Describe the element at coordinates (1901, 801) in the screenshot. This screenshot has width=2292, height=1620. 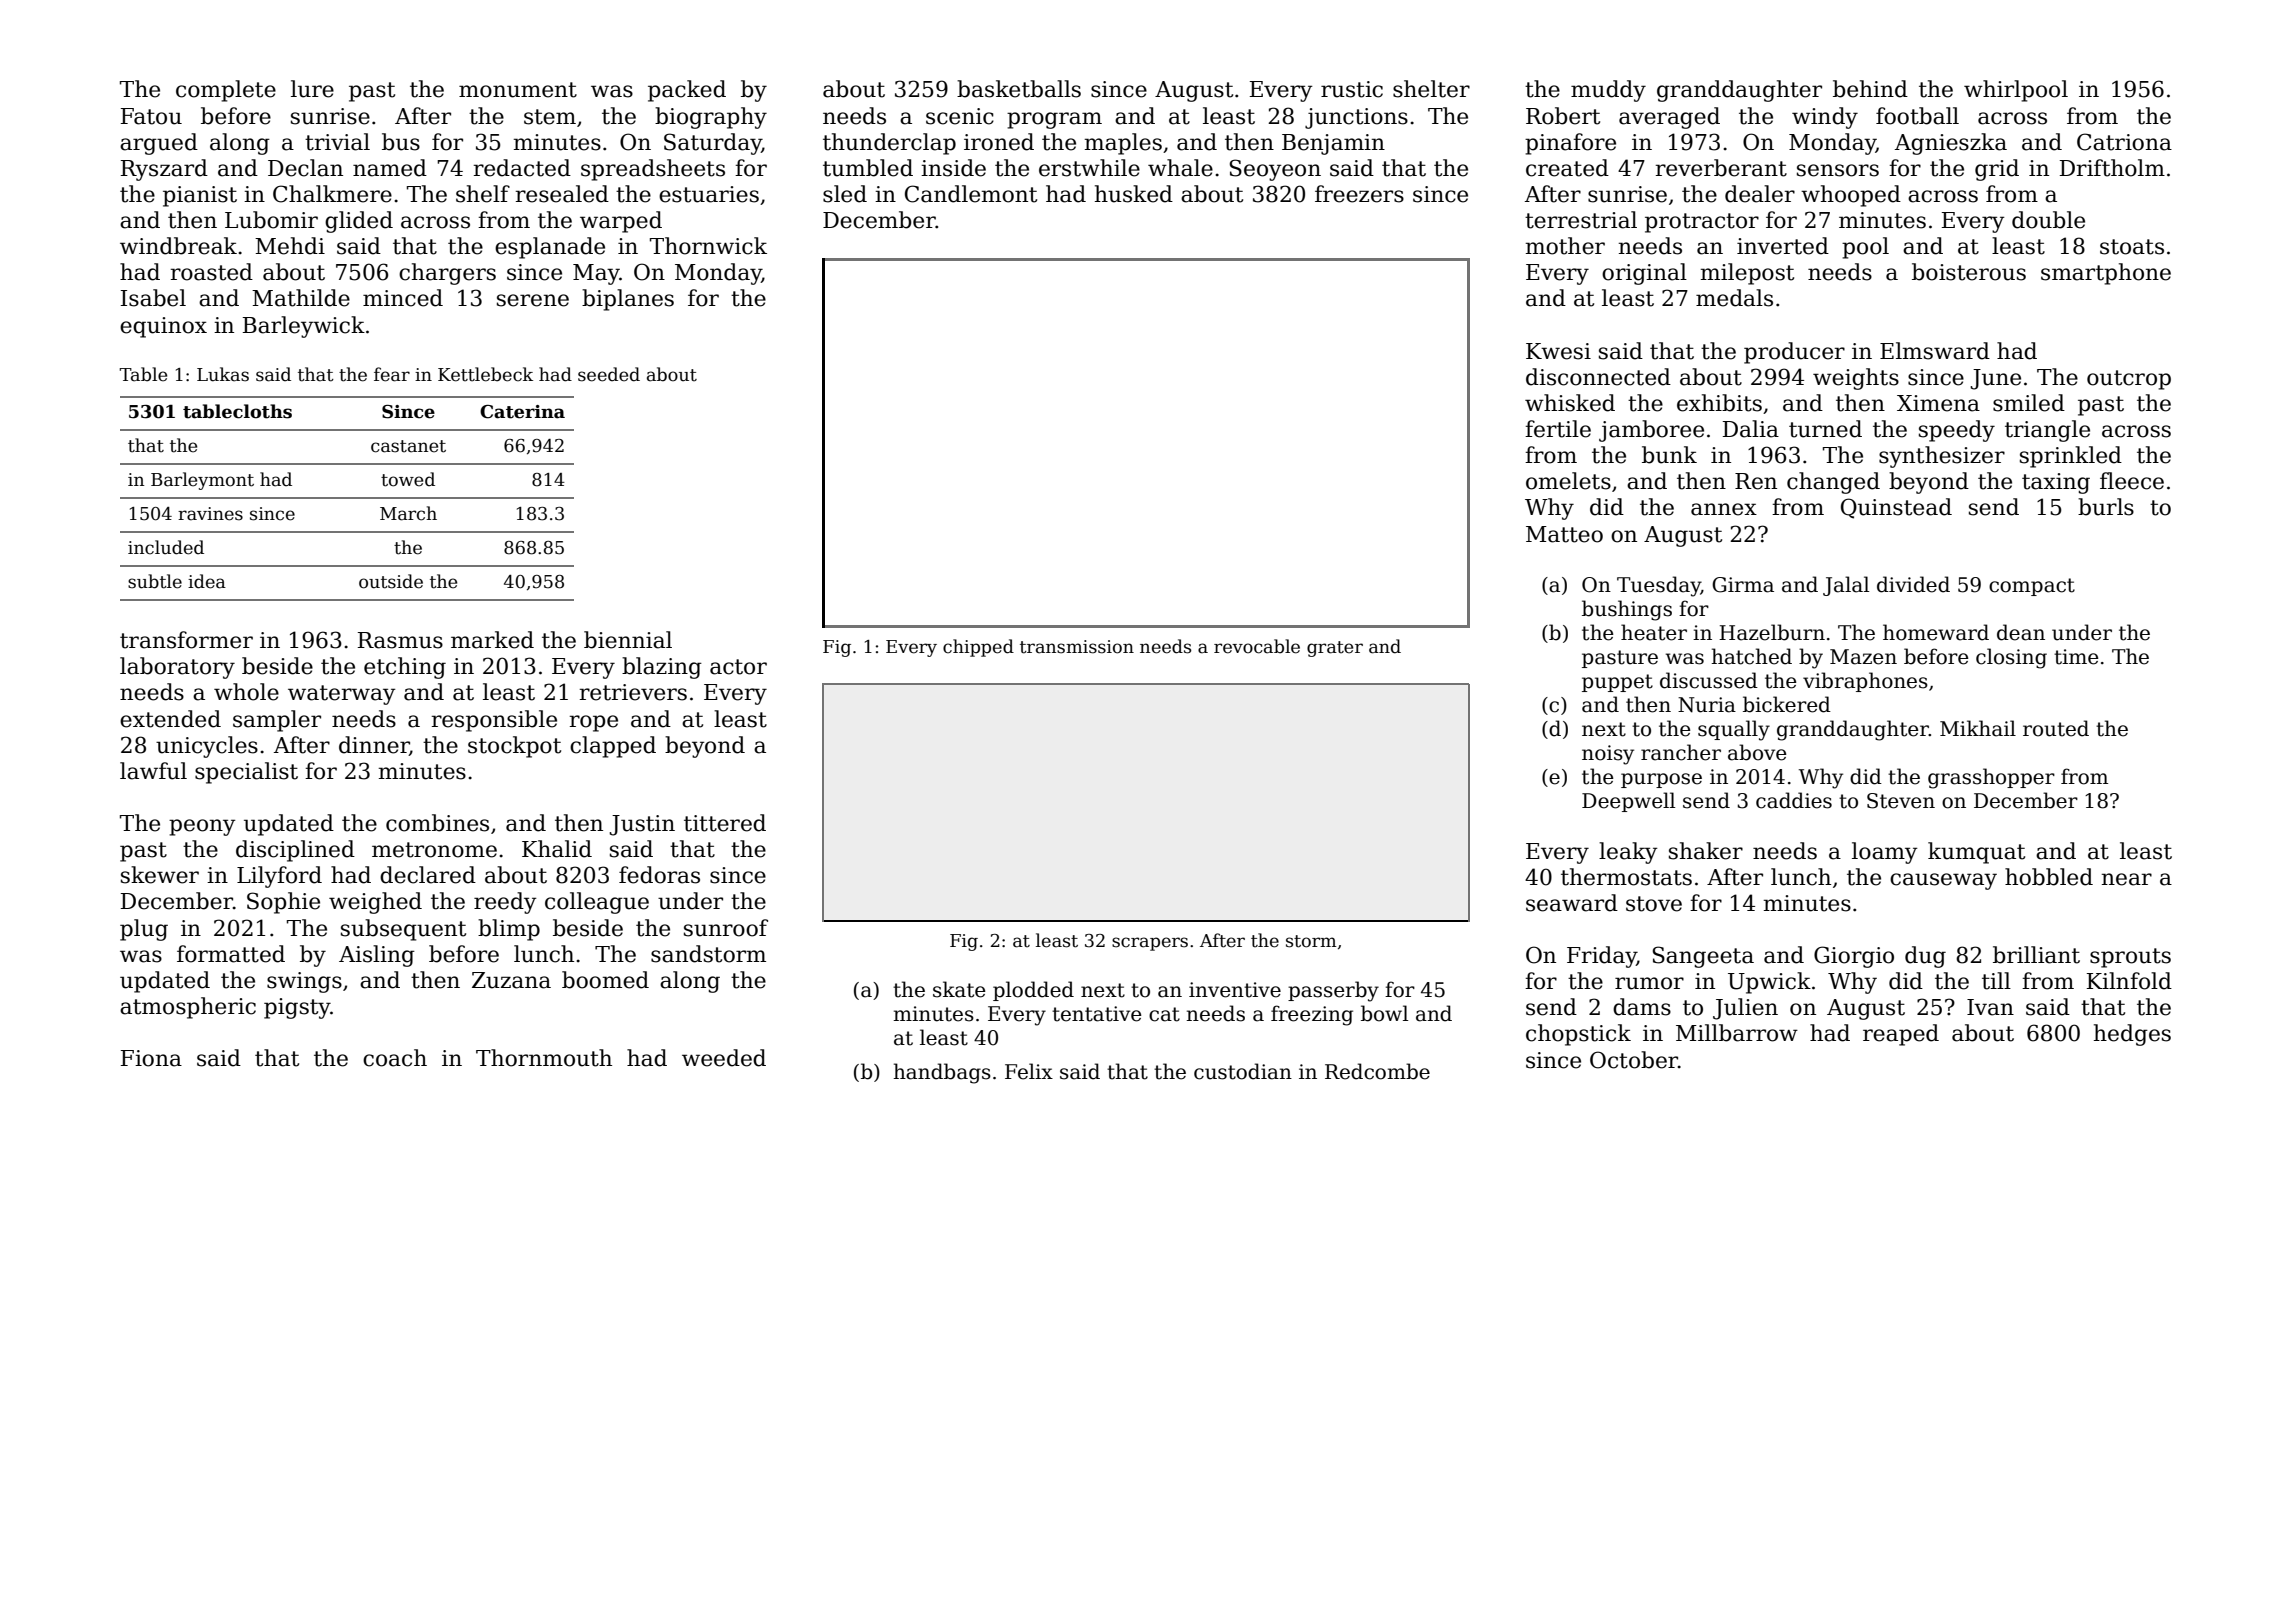
I see `Steven` at that location.
